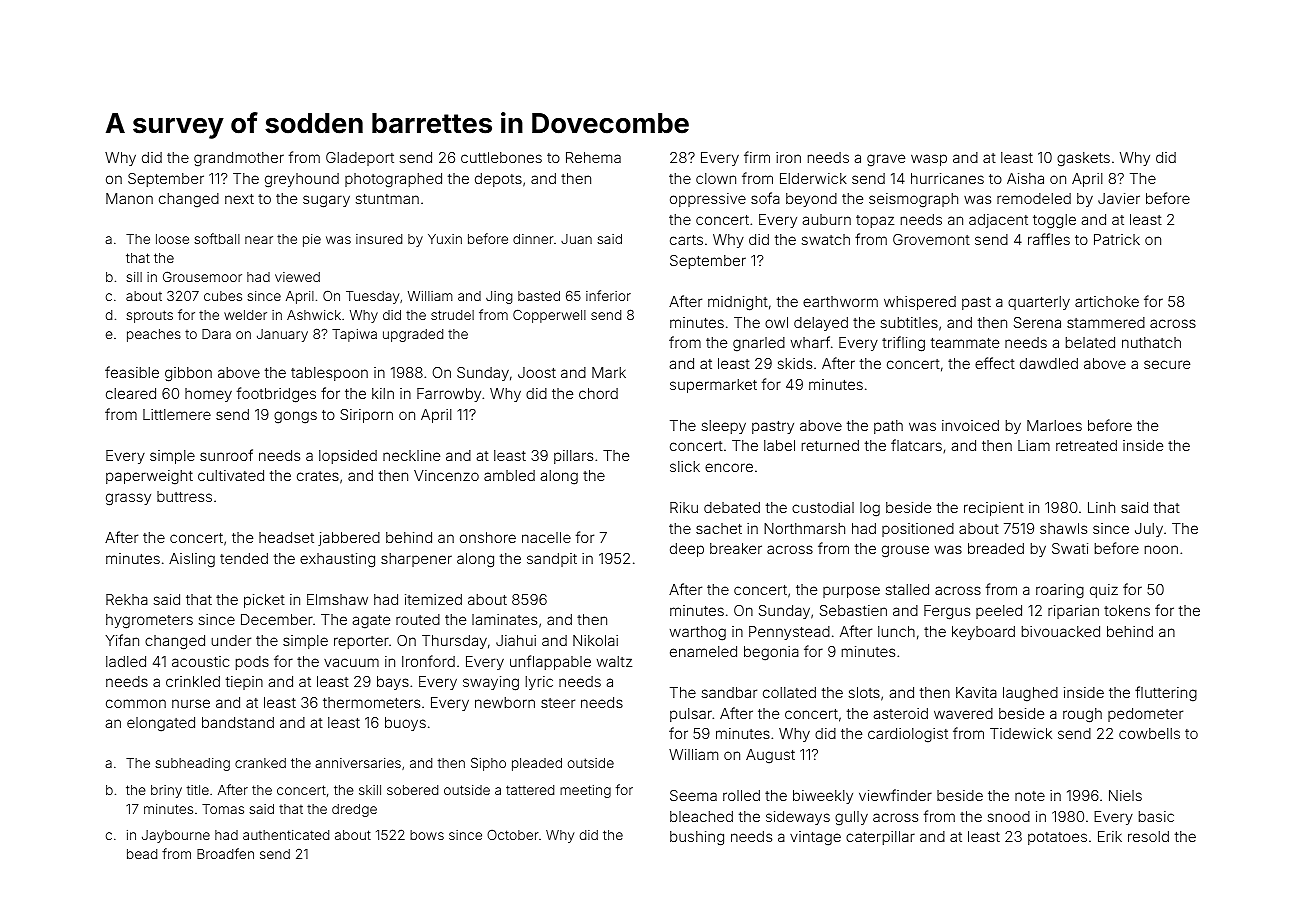  What do you see at coordinates (1083, 159) in the screenshot?
I see `gaskets` at bounding box center [1083, 159].
